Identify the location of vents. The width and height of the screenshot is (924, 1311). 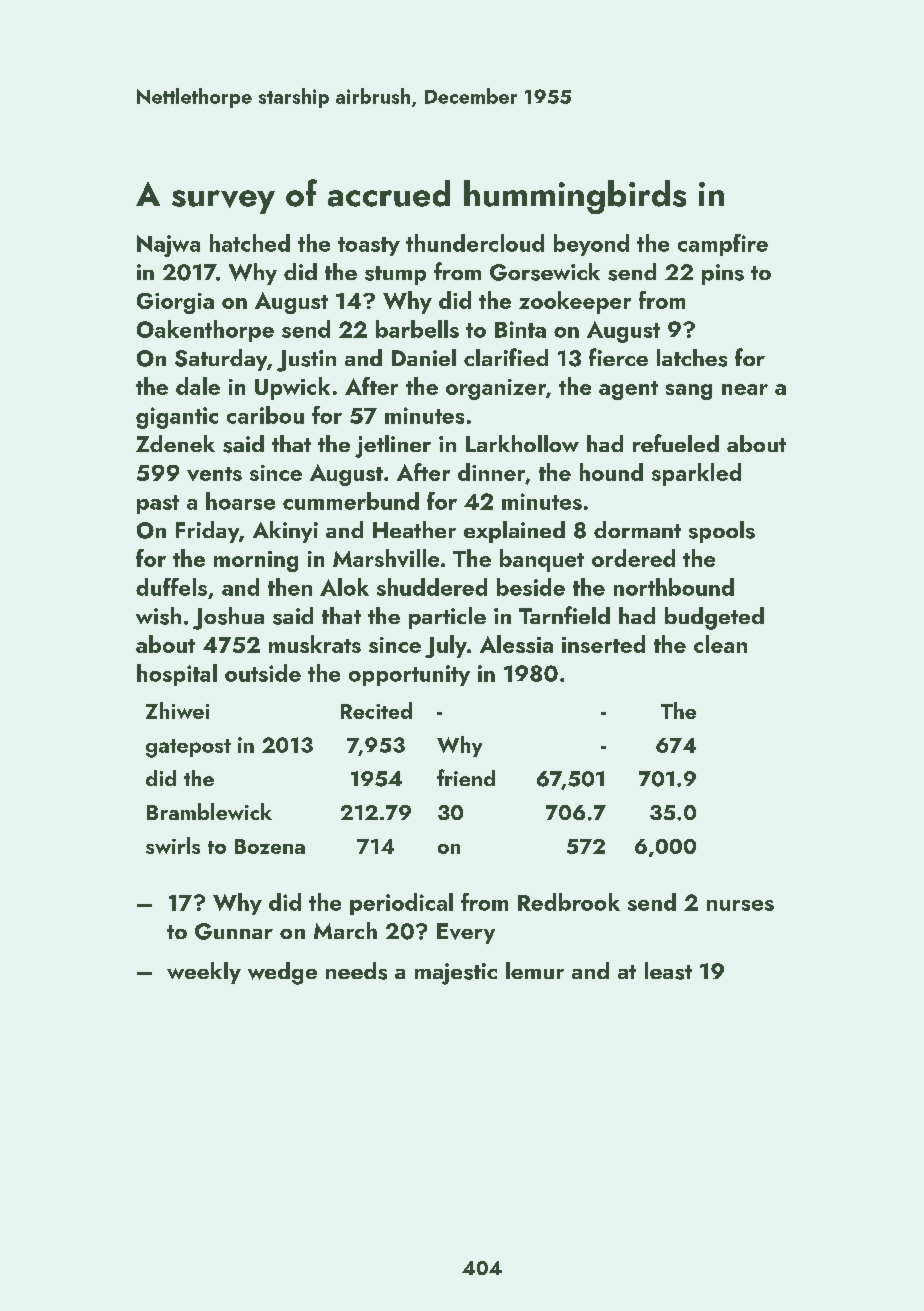
(214, 474).
